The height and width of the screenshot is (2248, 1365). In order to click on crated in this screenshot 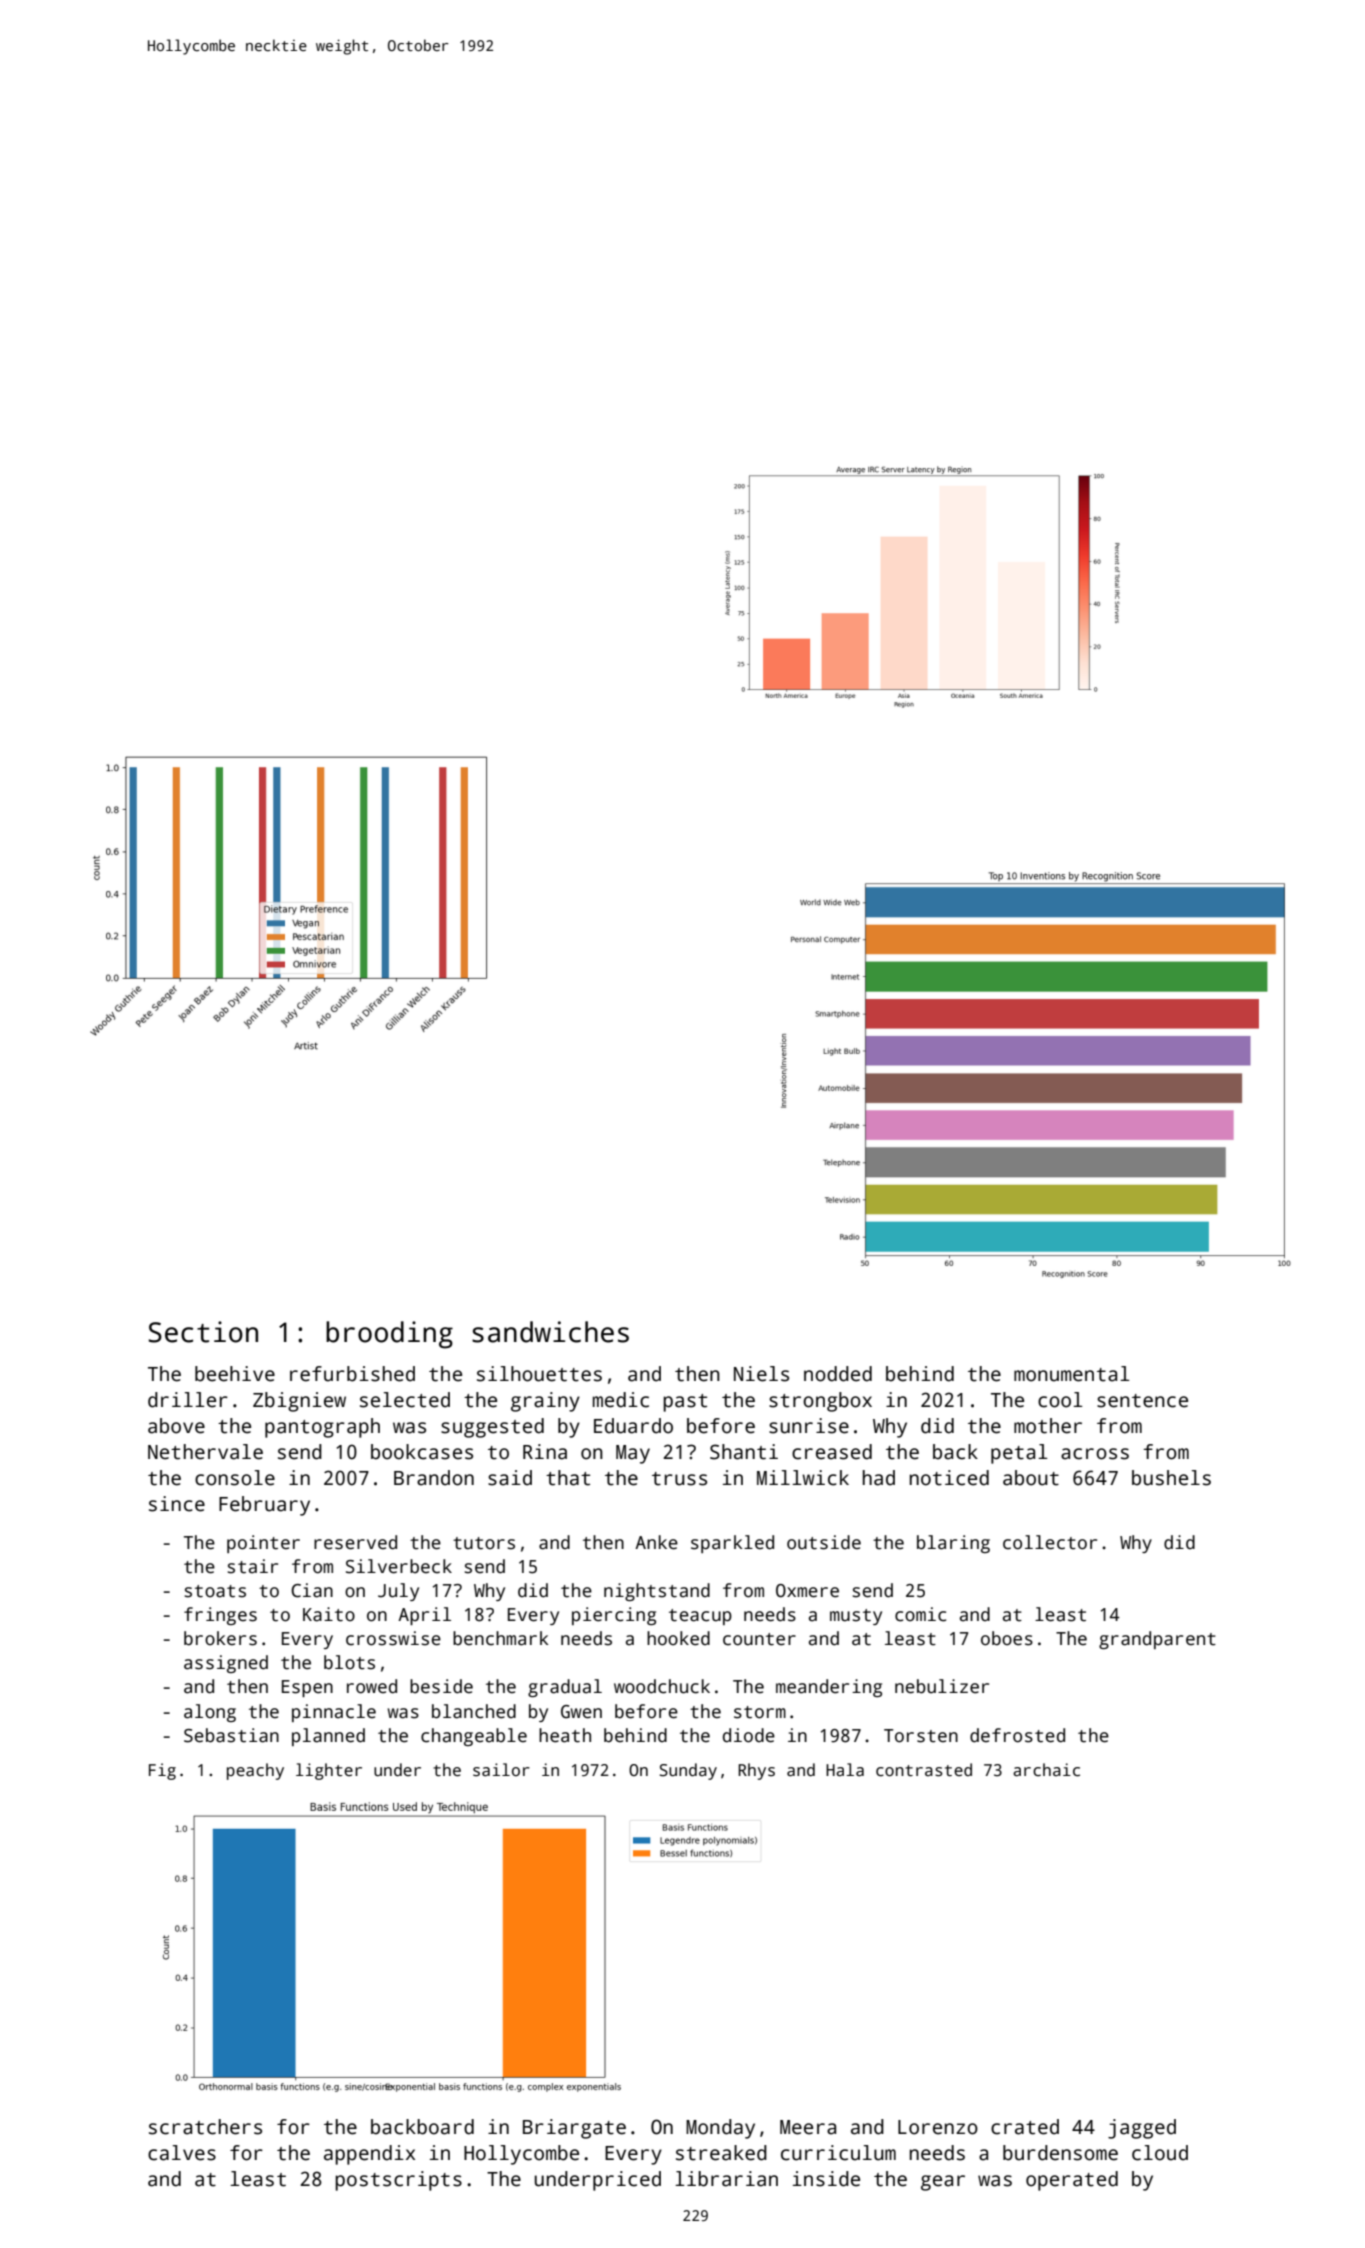, I will do `click(1025, 2127)`.
